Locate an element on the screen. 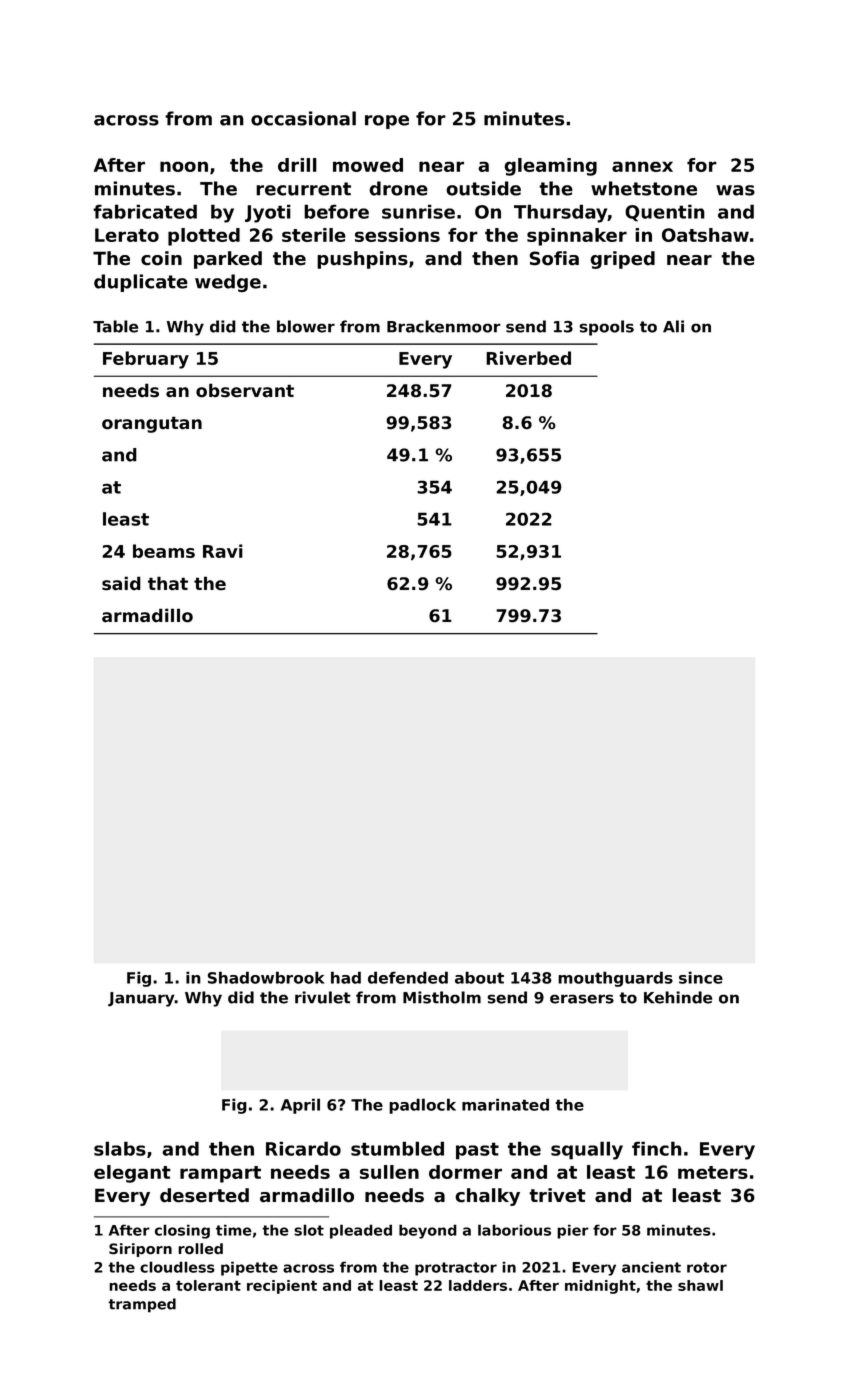  Riverbed is located at coordinates (528, 358).
